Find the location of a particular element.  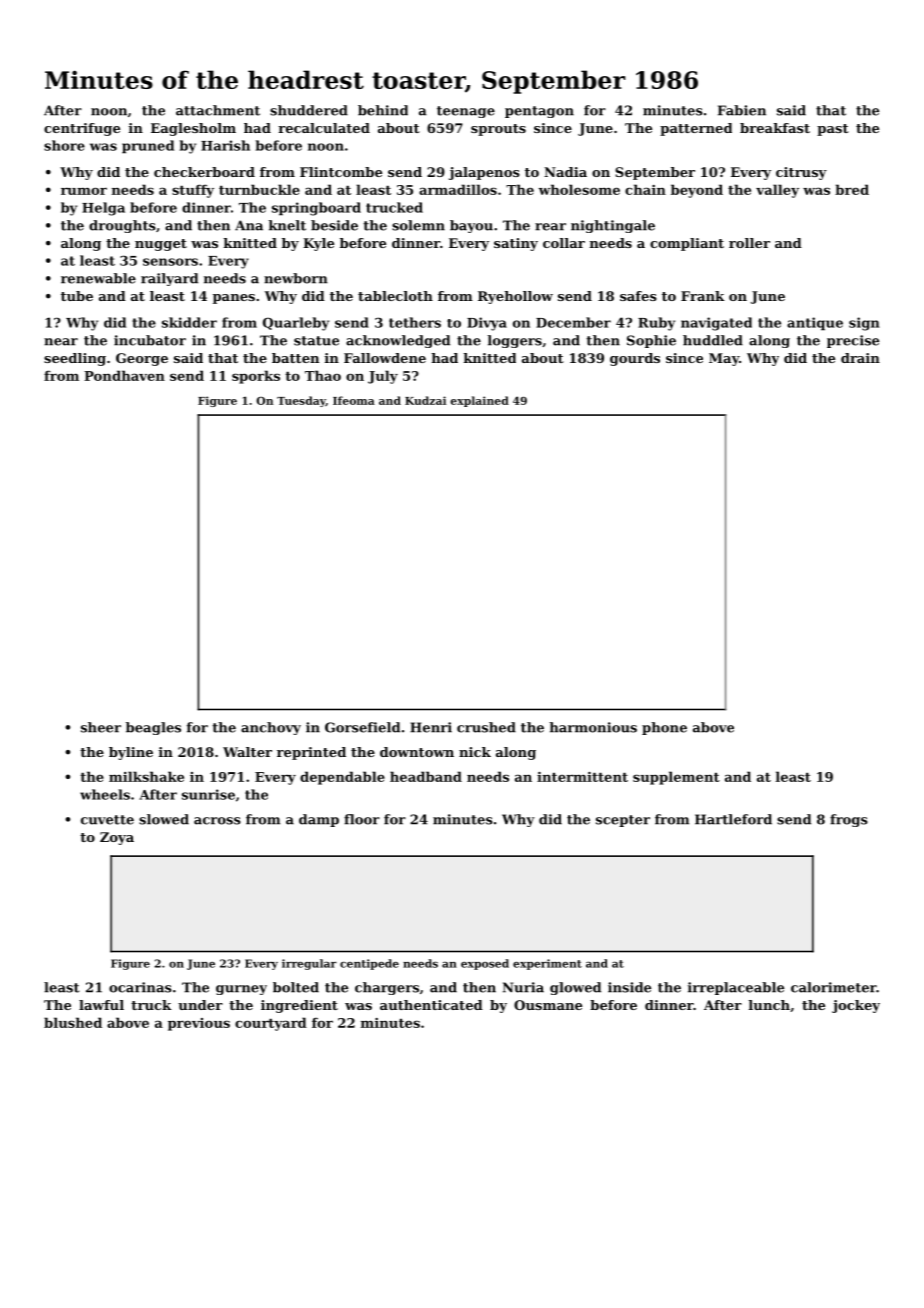

drain is located at coordinates (860, 358).
